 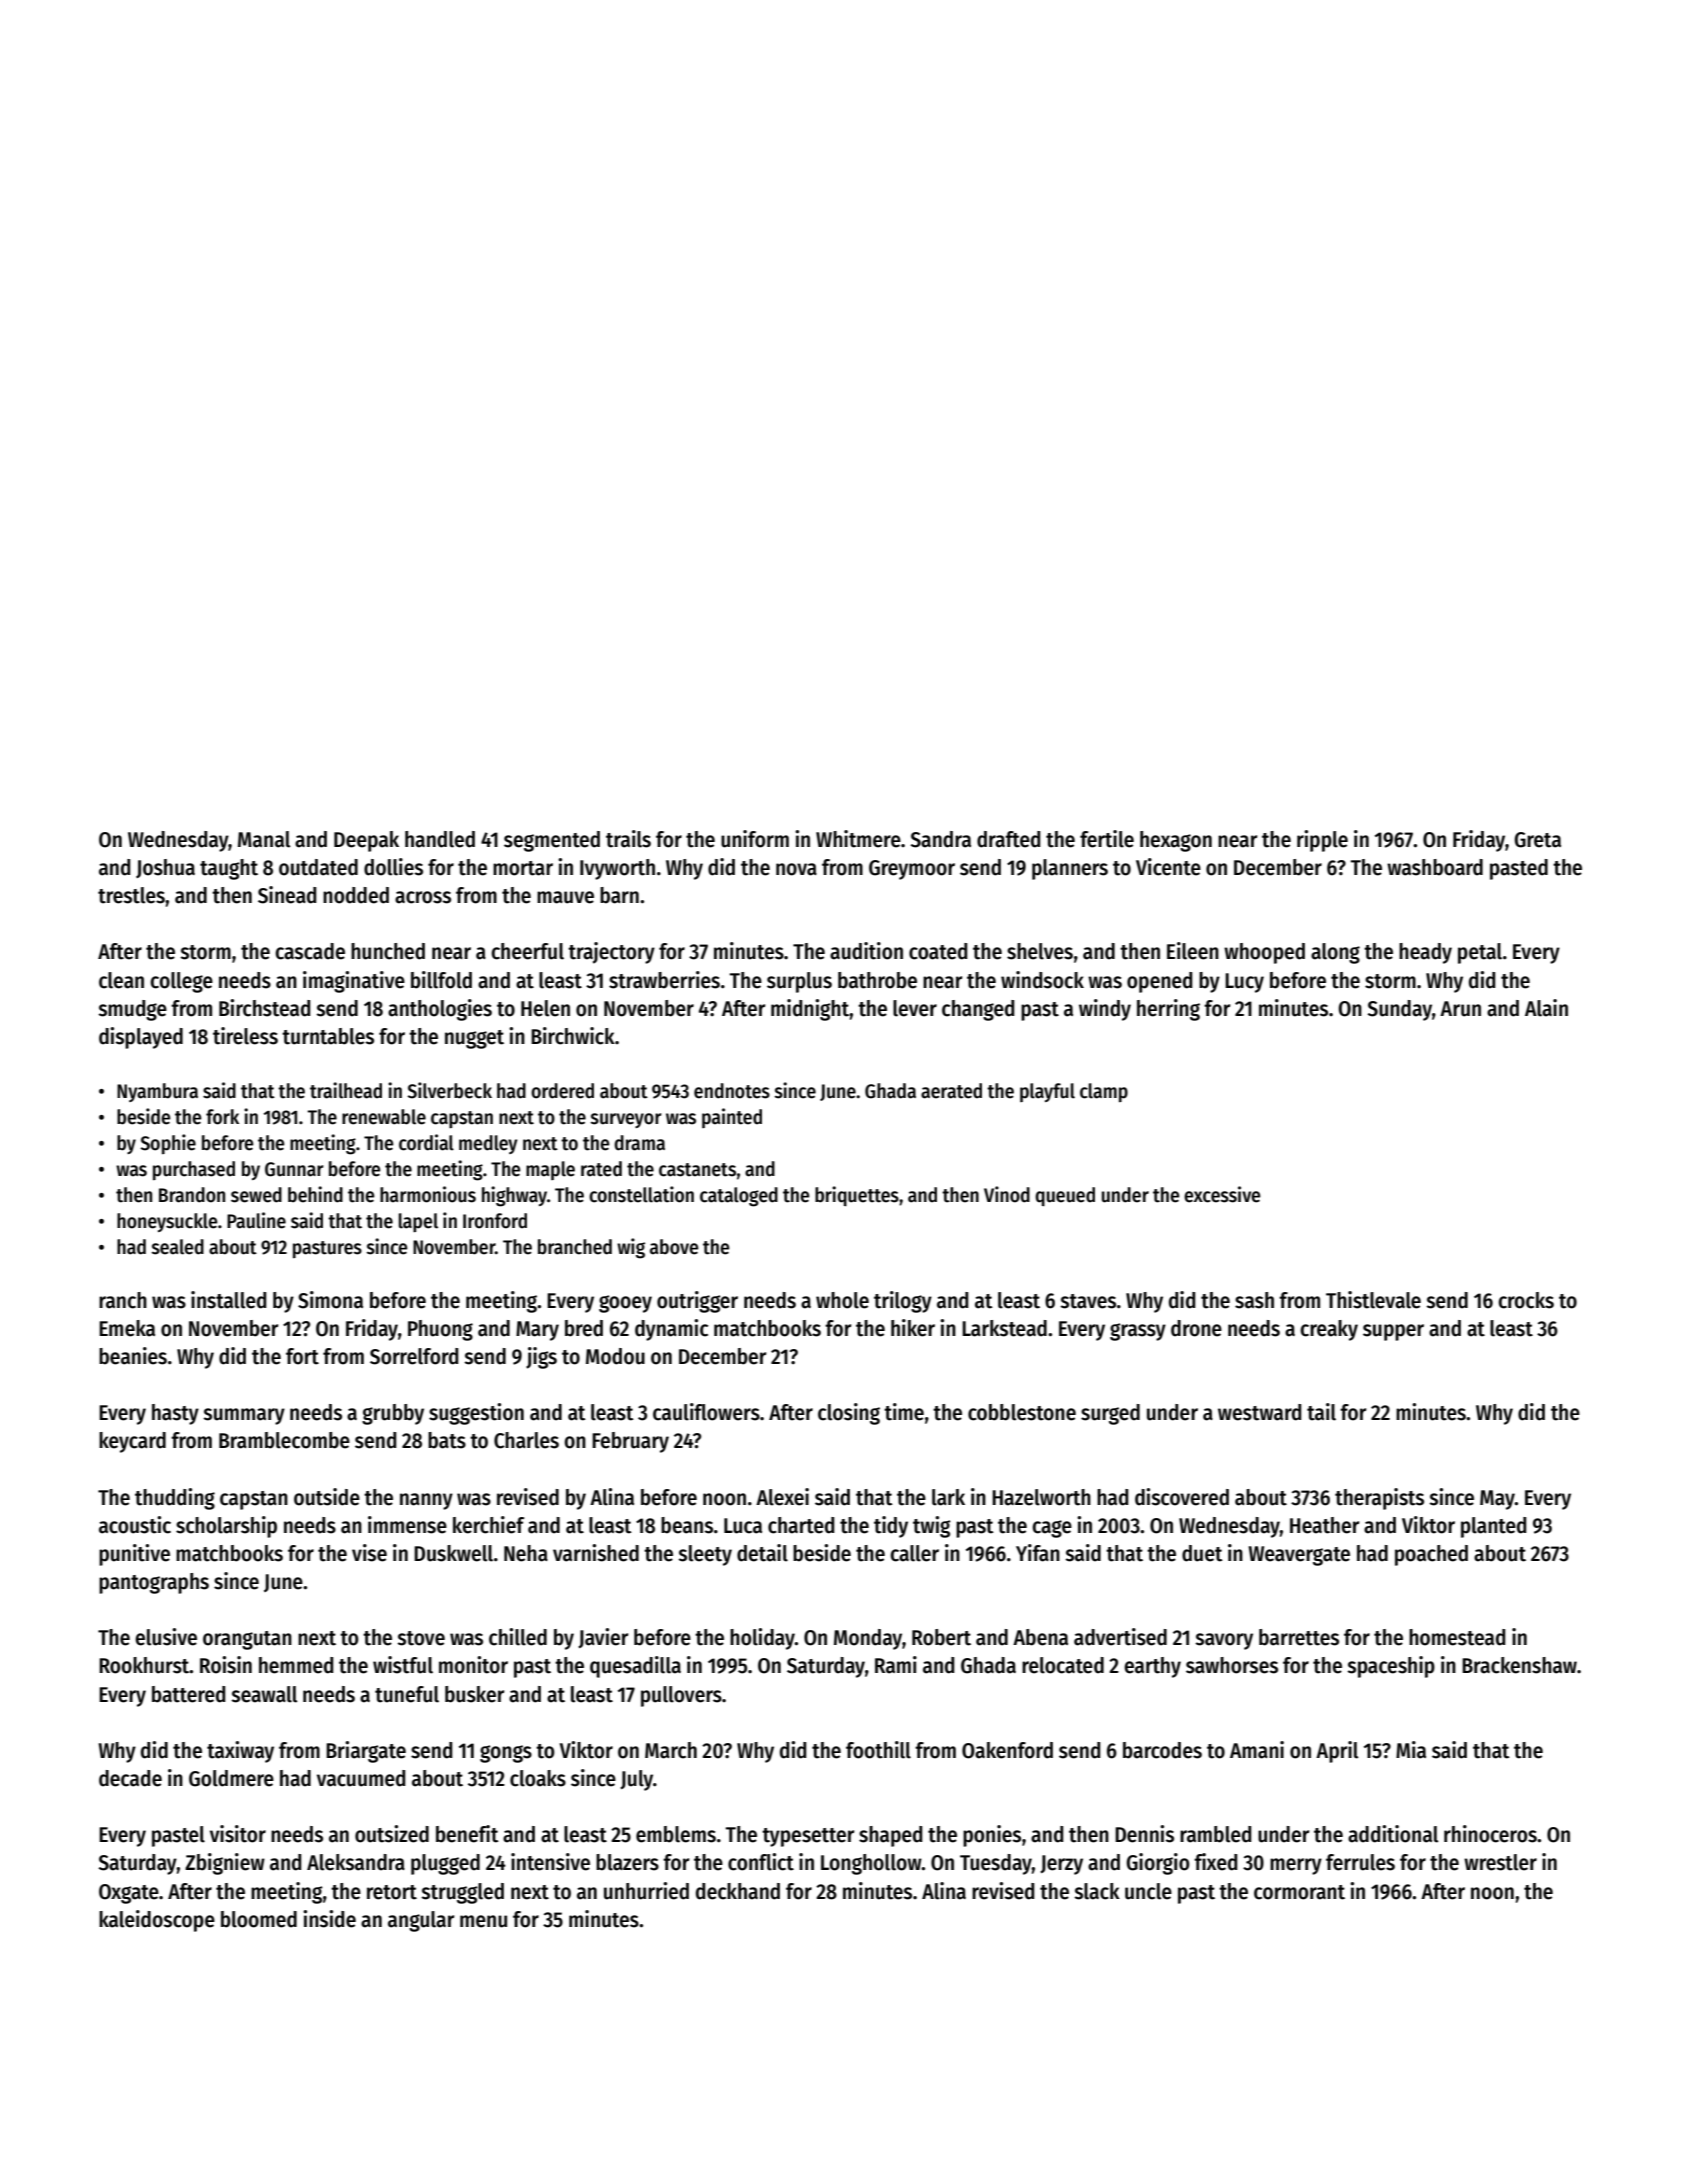 I want to click on Nyambura, so click(x=157, y=1092).
